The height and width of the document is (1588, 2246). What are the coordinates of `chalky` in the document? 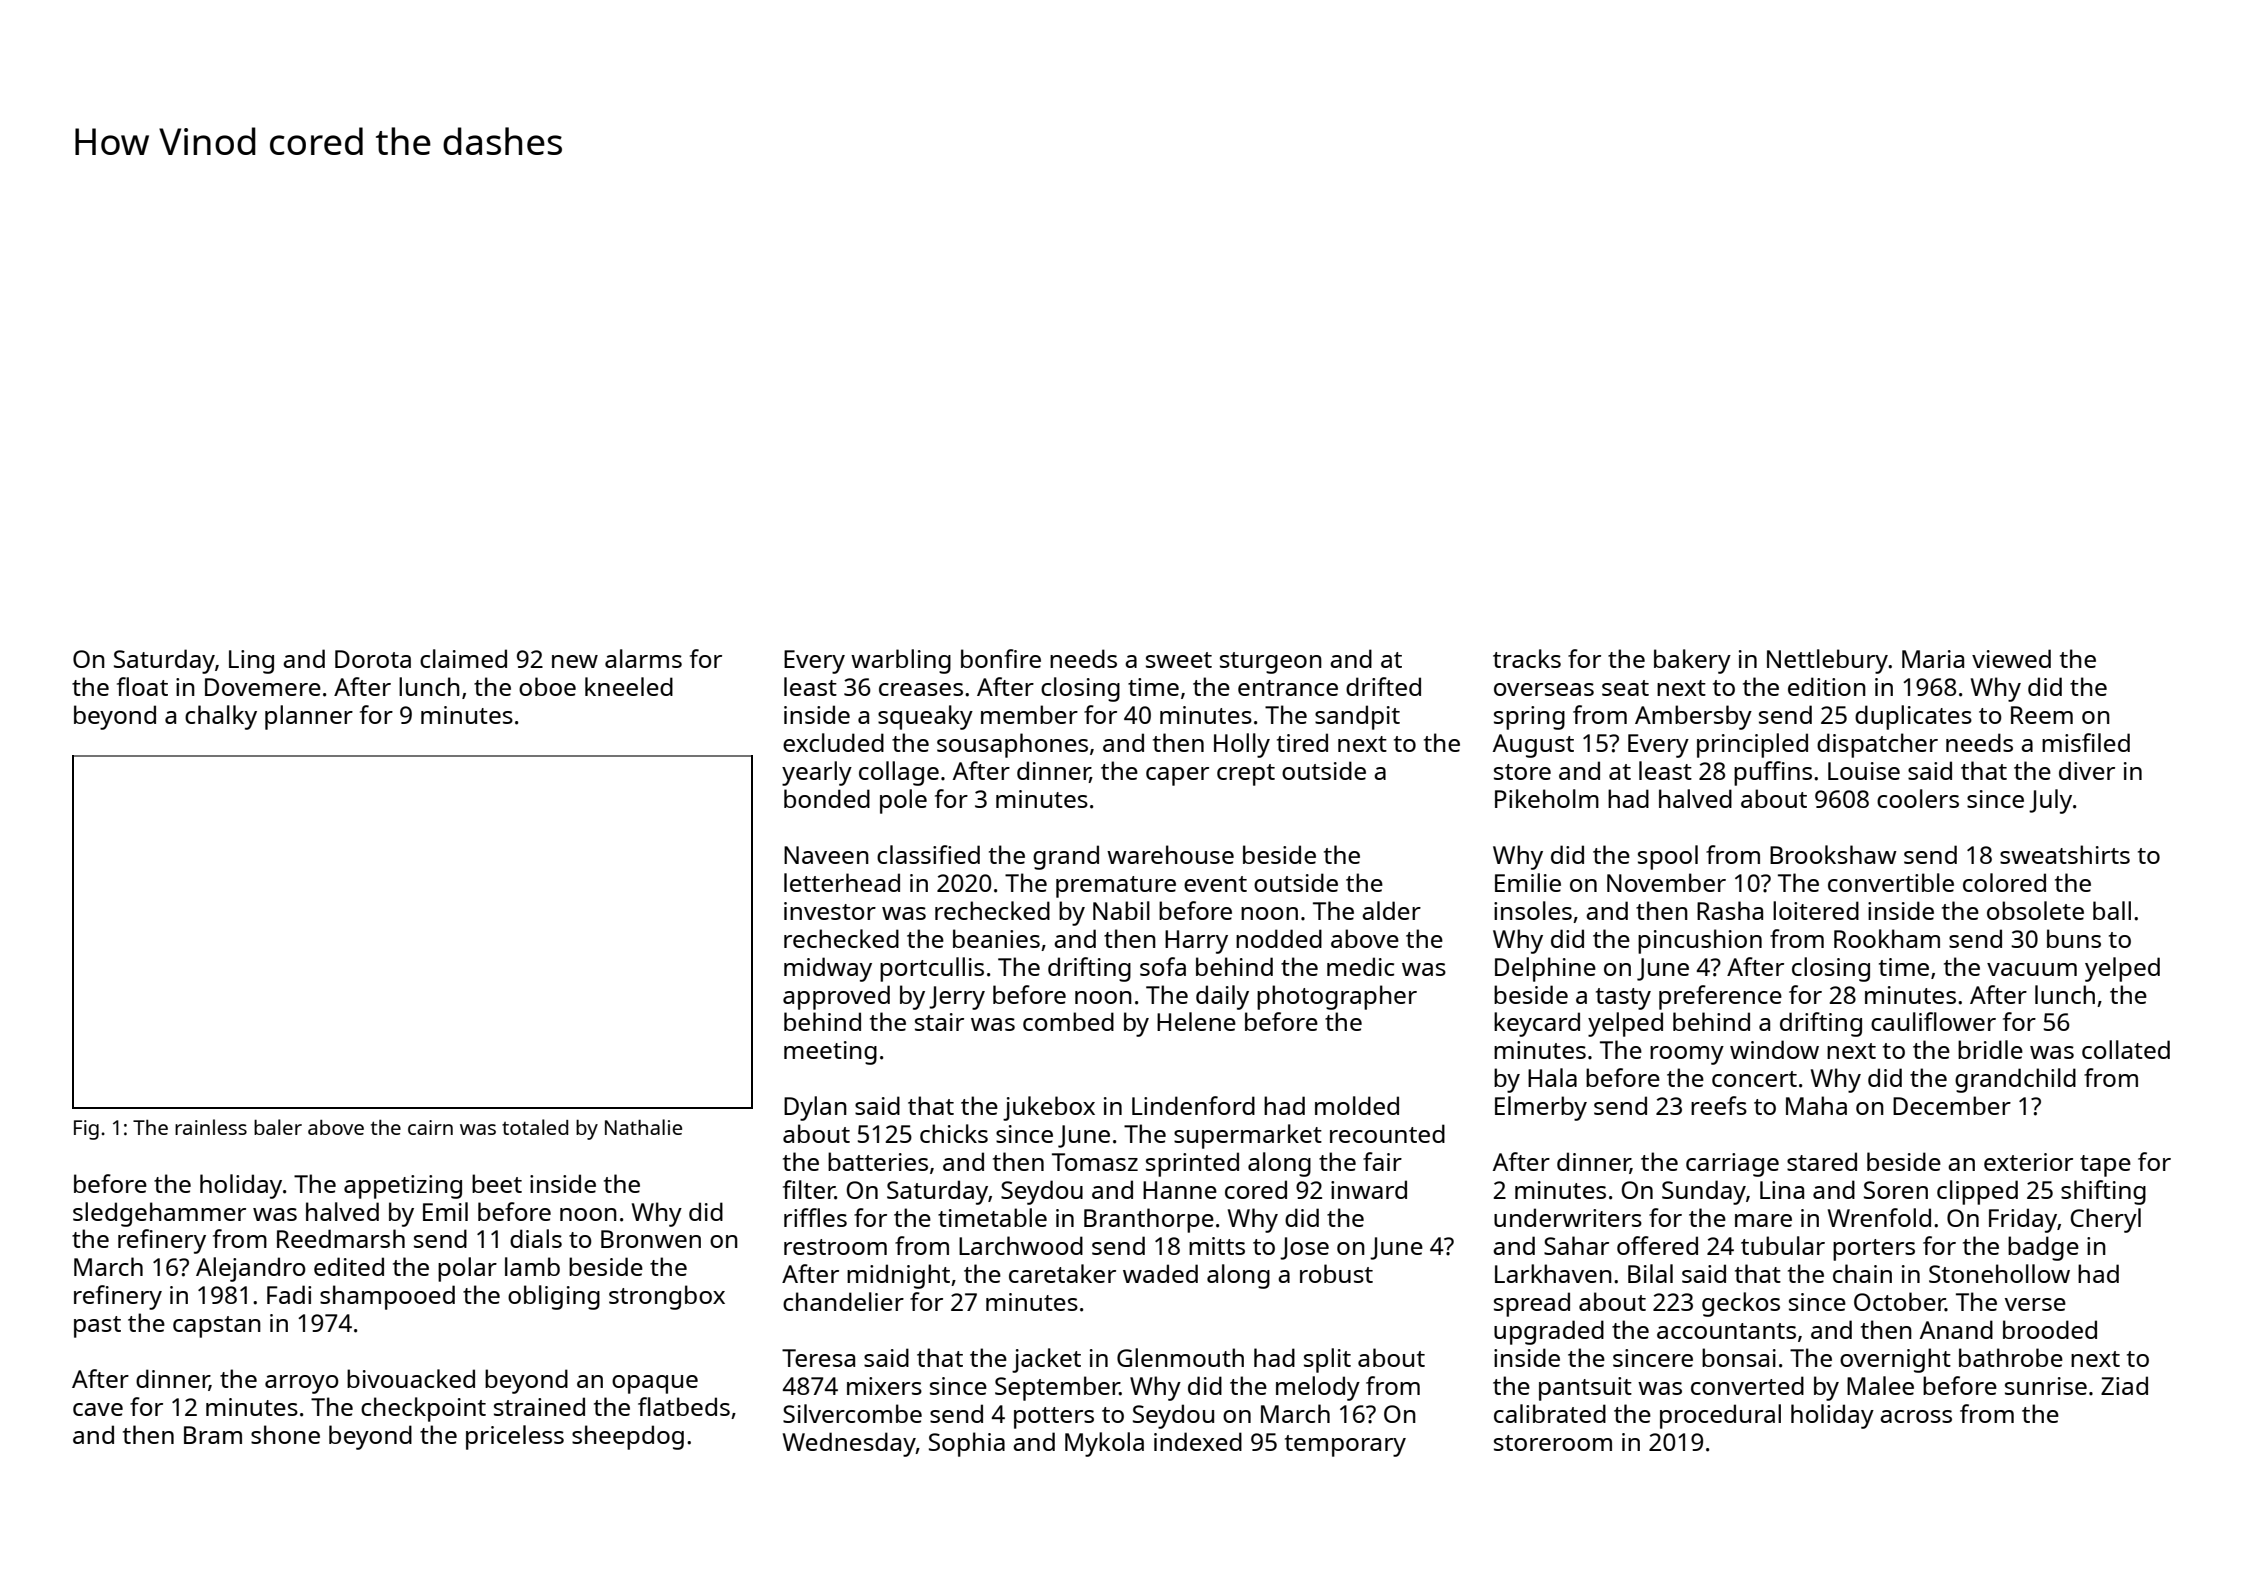 It's located at (221, 717).
